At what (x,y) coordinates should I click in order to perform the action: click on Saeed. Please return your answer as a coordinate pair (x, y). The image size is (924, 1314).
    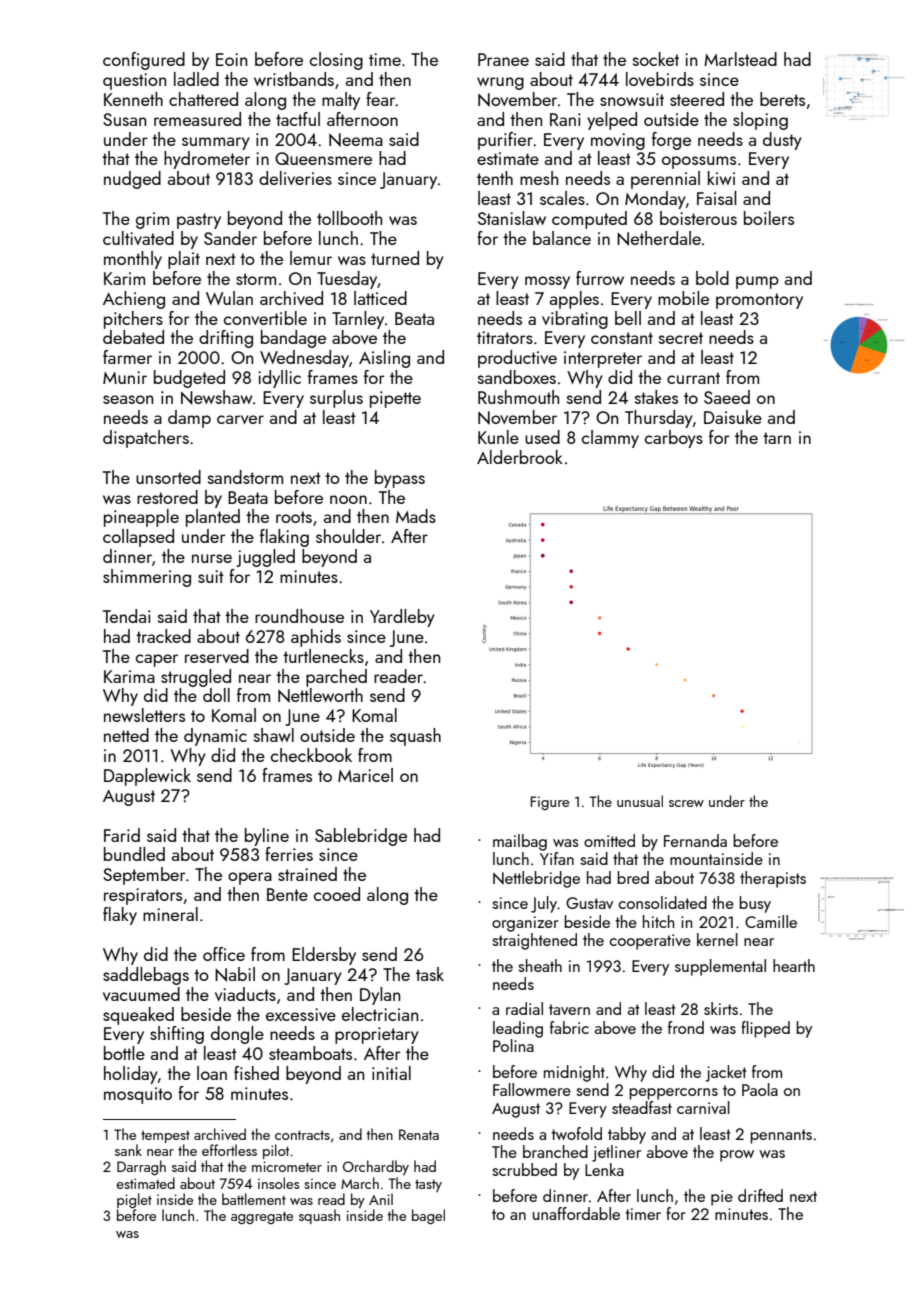
    Looking at the image, I should click on (727, 397).
